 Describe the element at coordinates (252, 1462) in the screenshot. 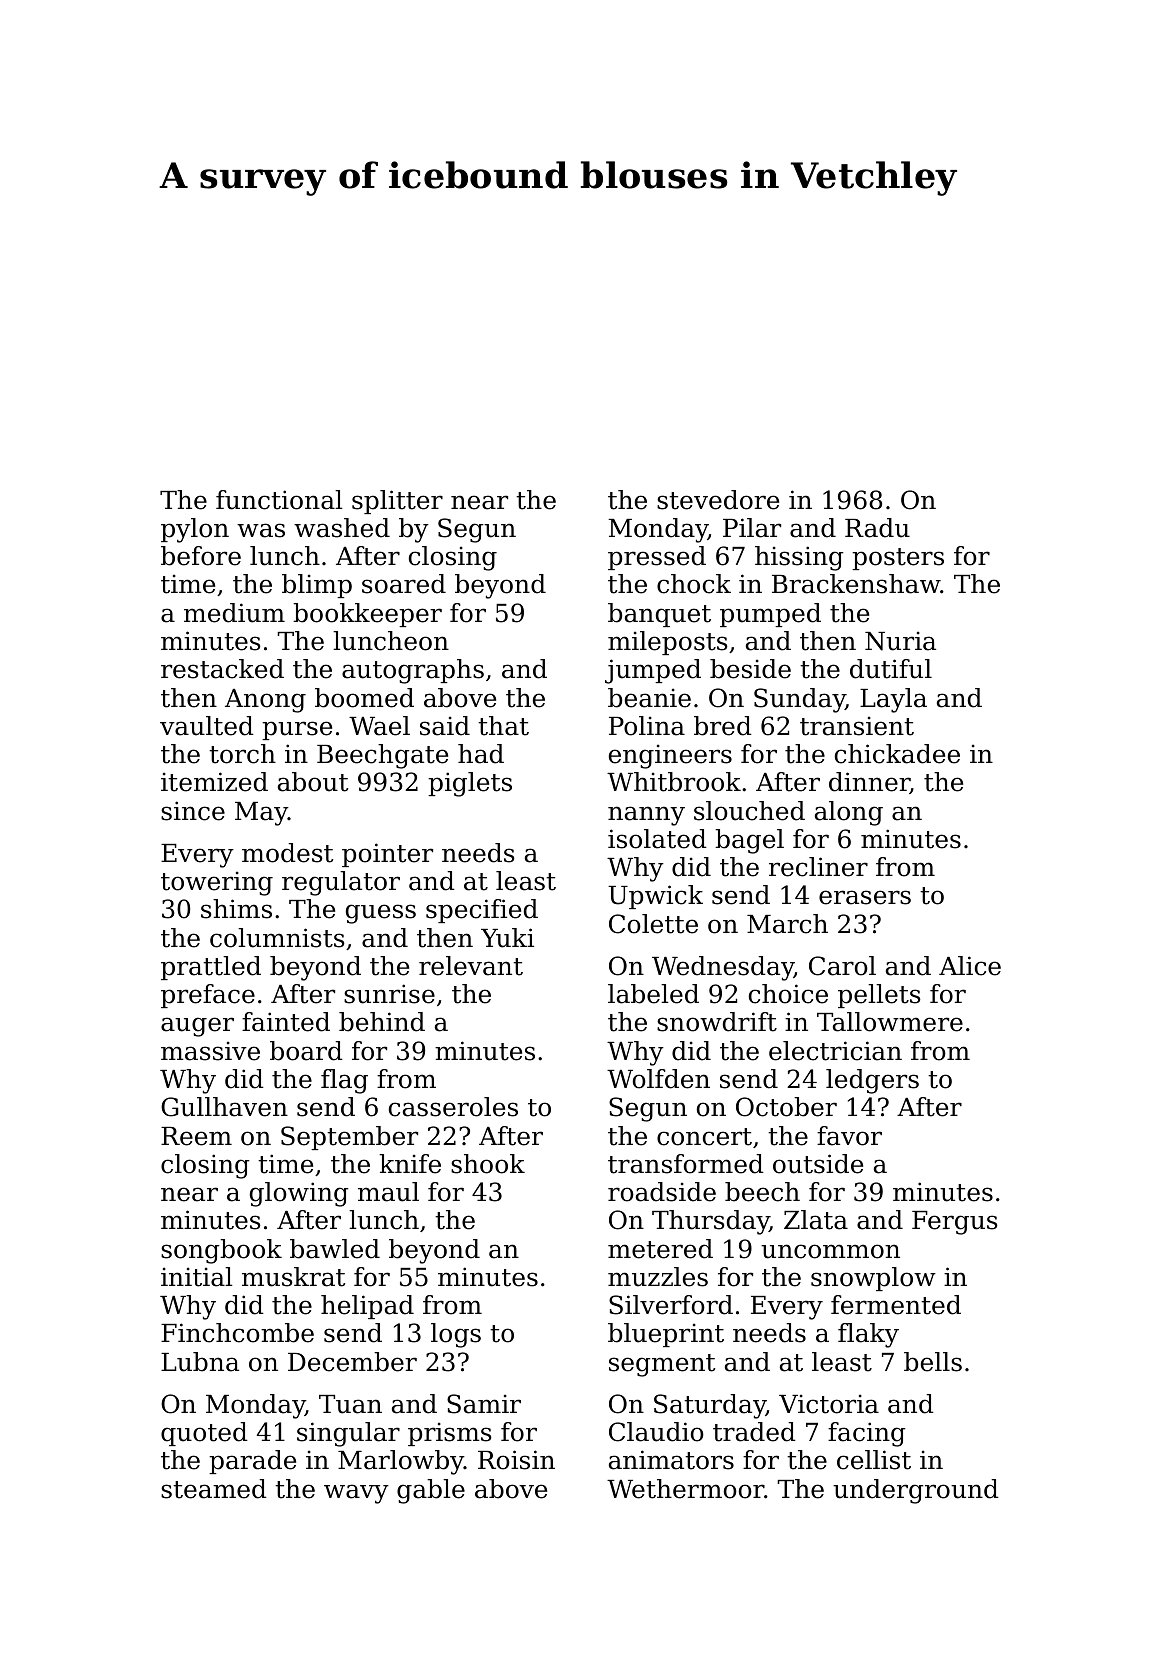

I see `parade` at that location.
